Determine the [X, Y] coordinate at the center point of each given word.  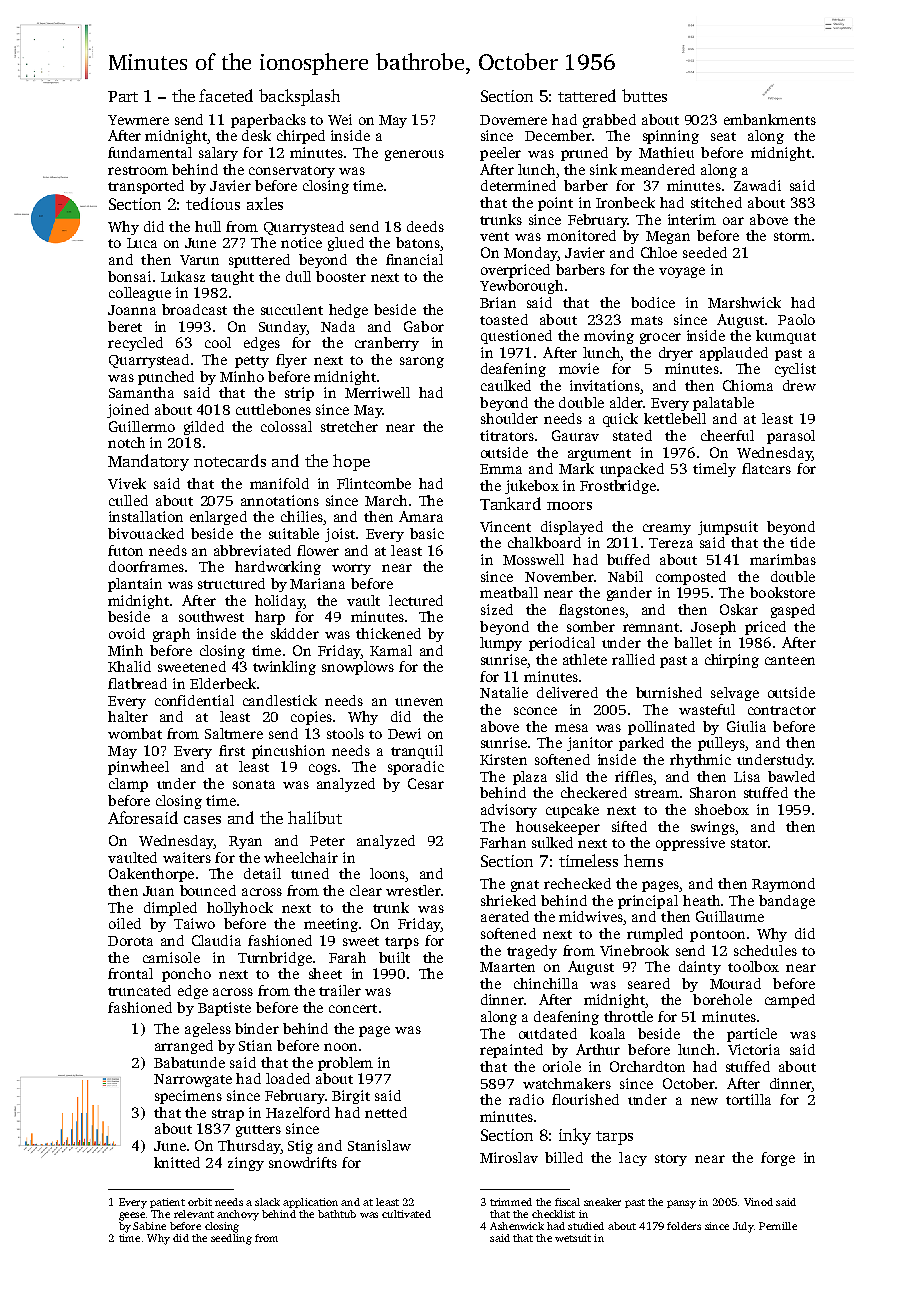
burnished [669, 692]
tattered [587, 95]
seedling [231, 1239]
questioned [516, 337]
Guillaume [730, 916]
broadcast [194, 309]
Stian [255, 1045]
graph [171, 635]
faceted [226, 95]
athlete [585, 659]
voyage [682, 272]
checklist [553, 1214]
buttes [644, 95]
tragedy [532, 952]
